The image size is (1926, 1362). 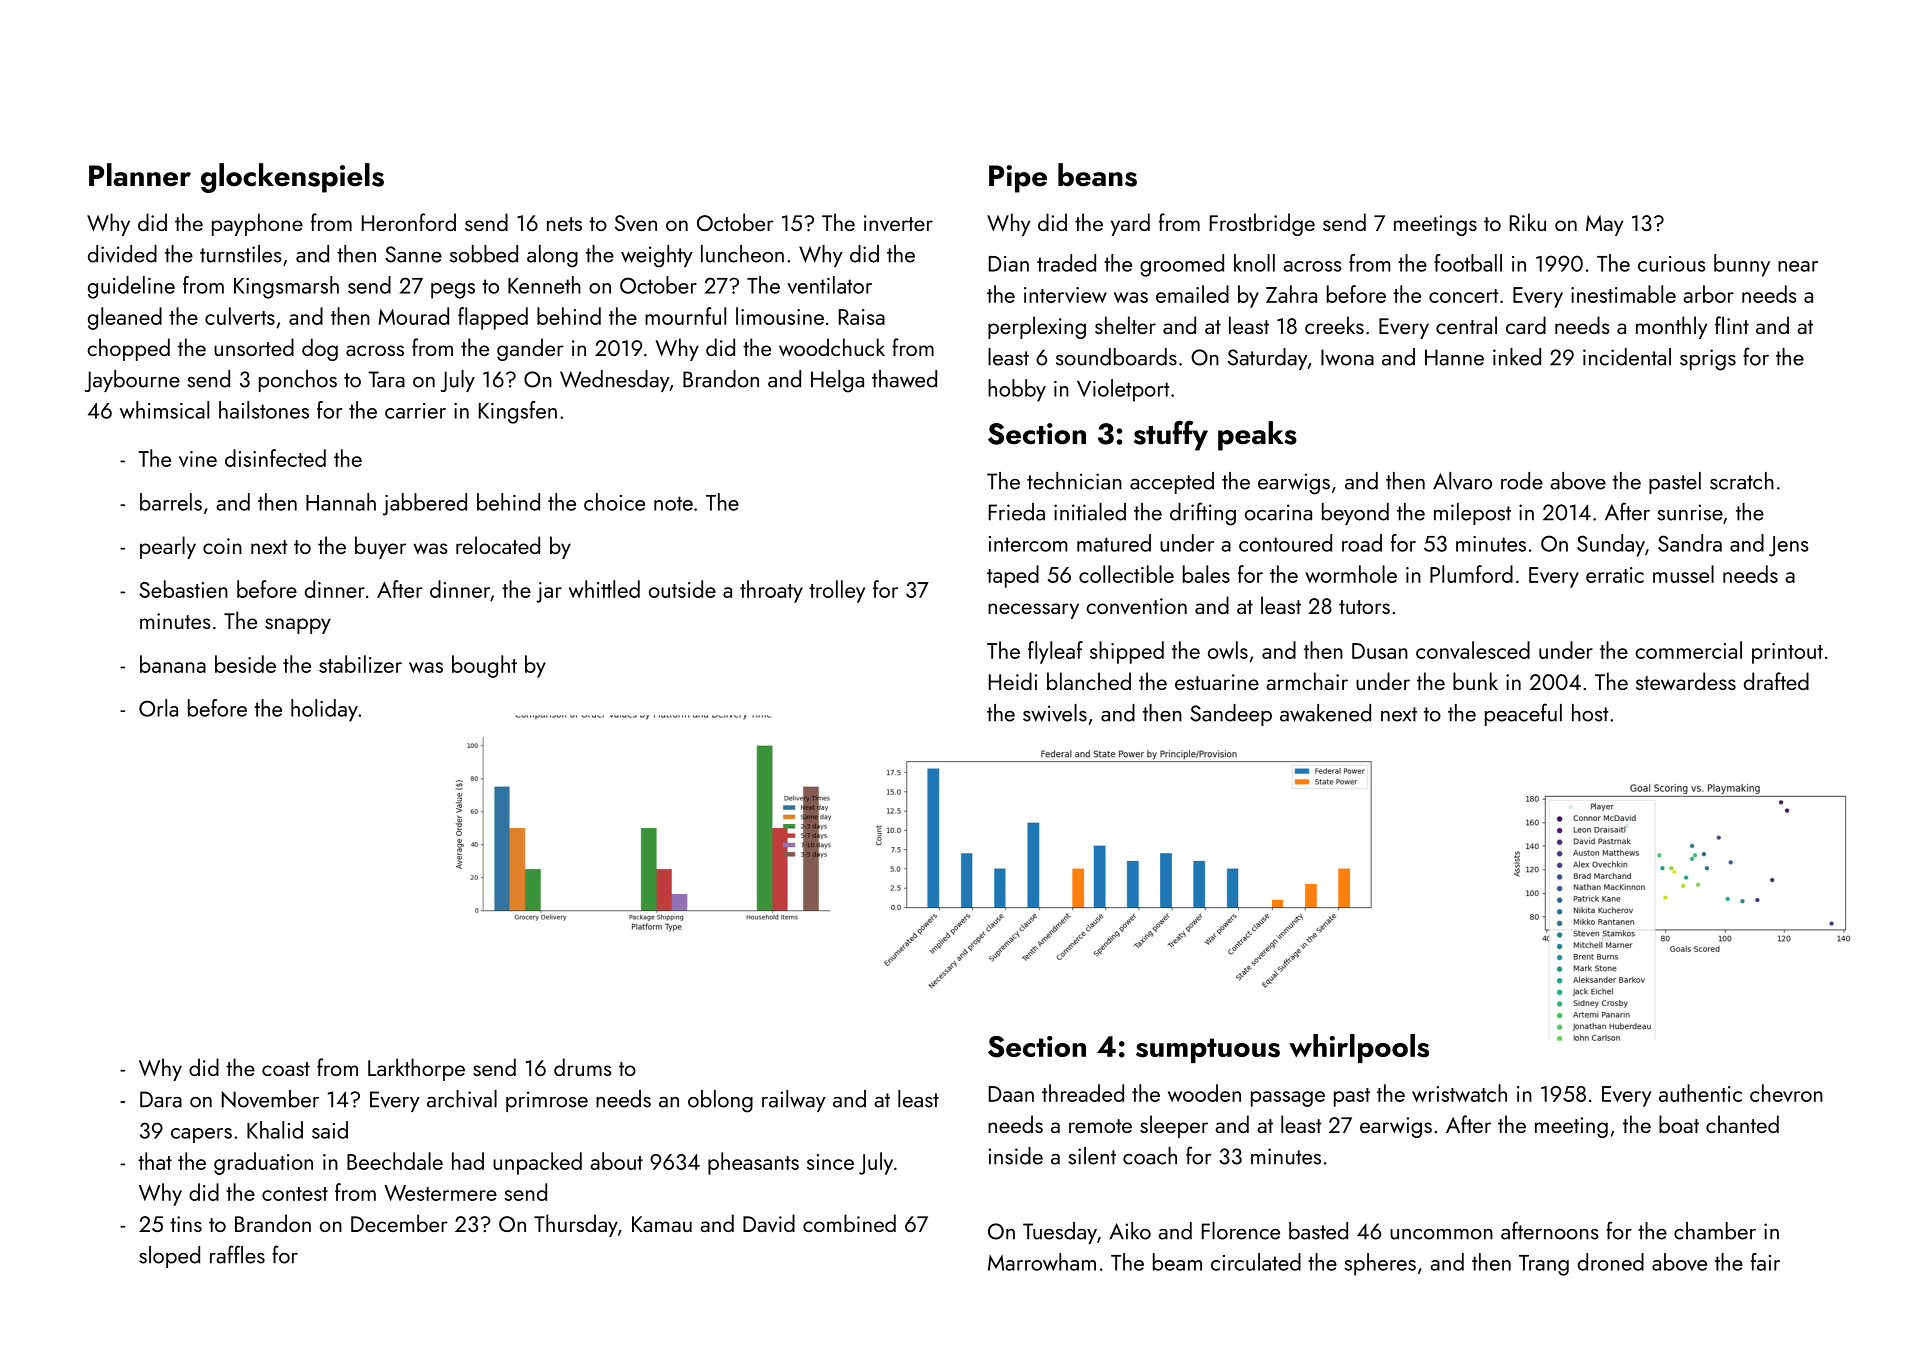 I want to click on sloped, so click(x=169, y=1257).
